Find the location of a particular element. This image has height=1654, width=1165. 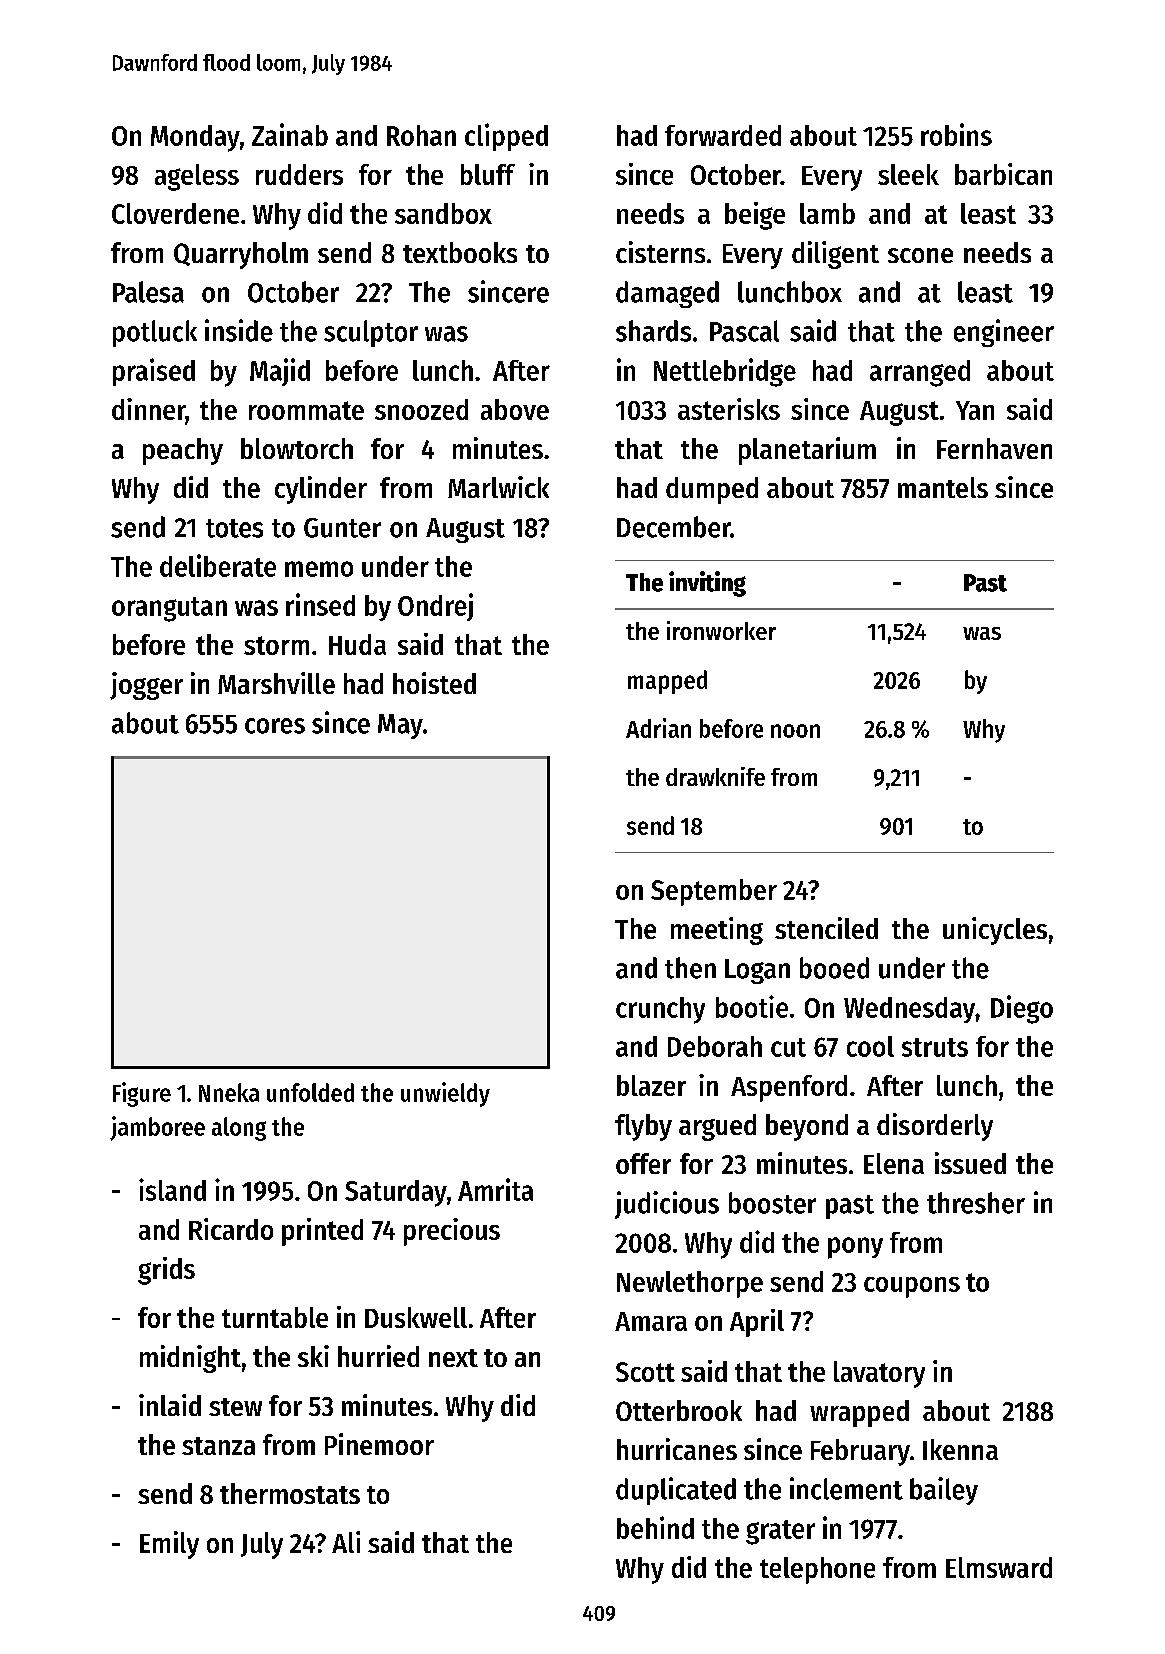

barbican is located at coordinates (1003, 174).
